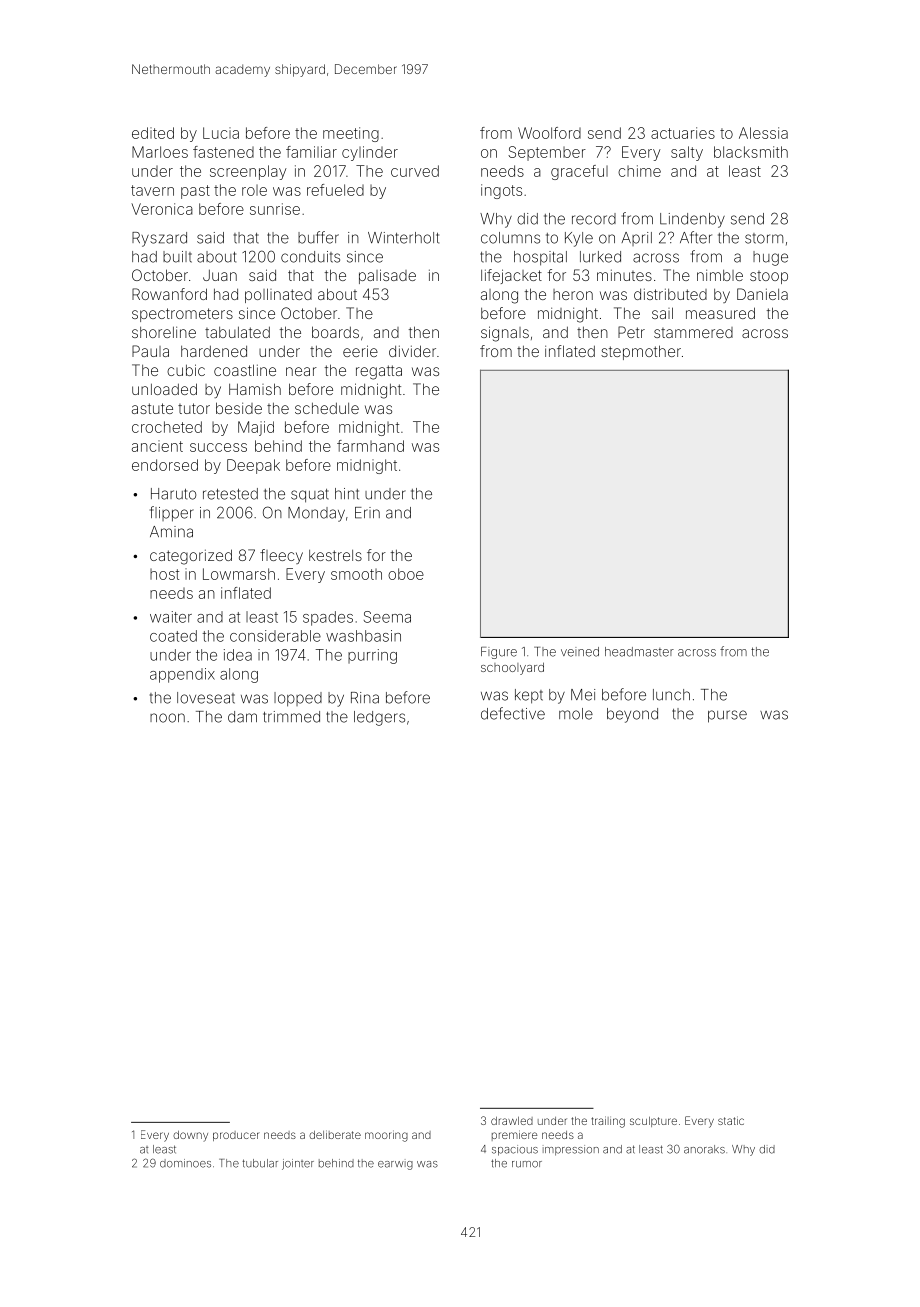  I want to click on schoolyard, so click(512, 668).
